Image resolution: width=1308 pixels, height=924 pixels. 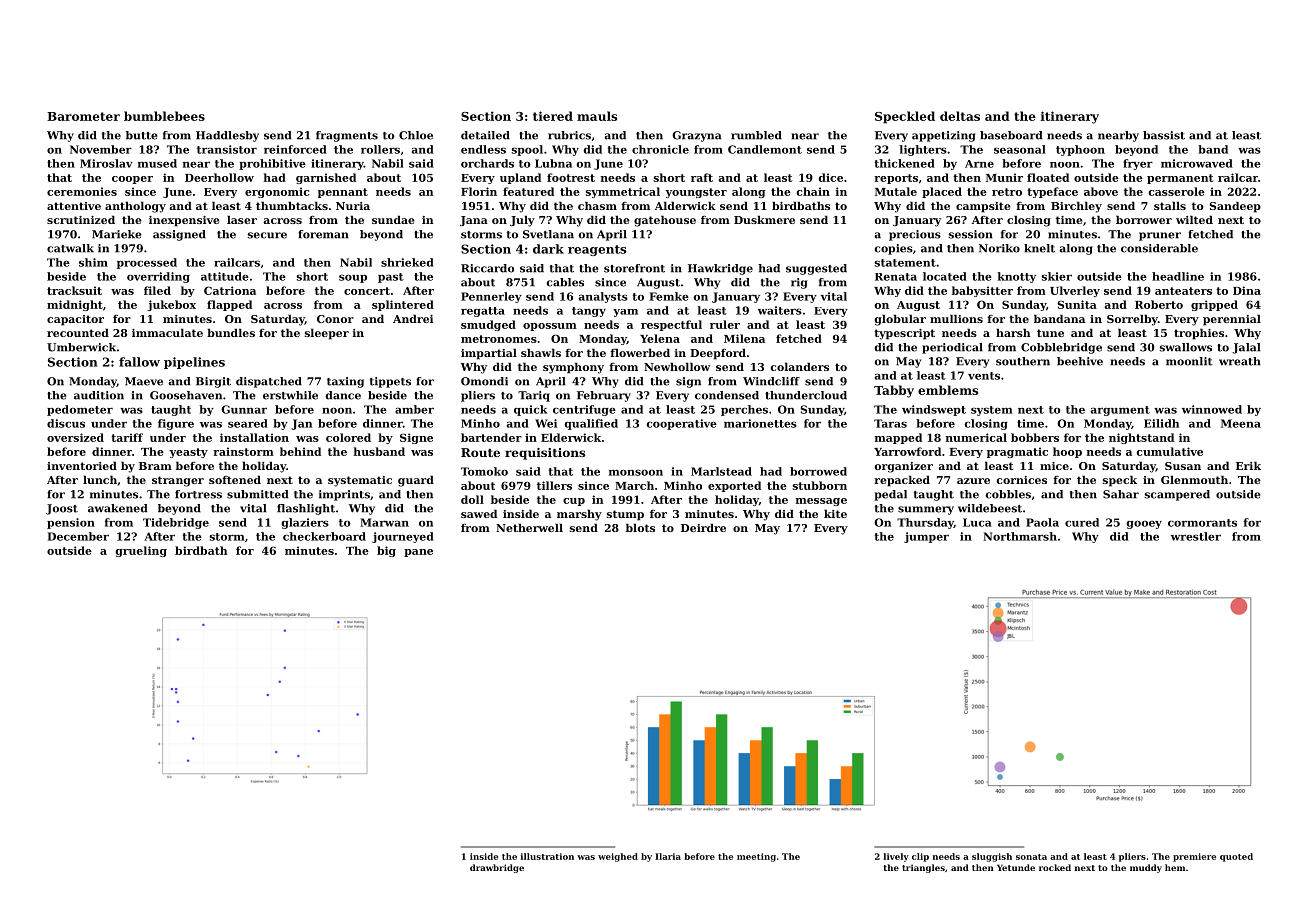 I want to click on blots, so click(x=640, y=527).
